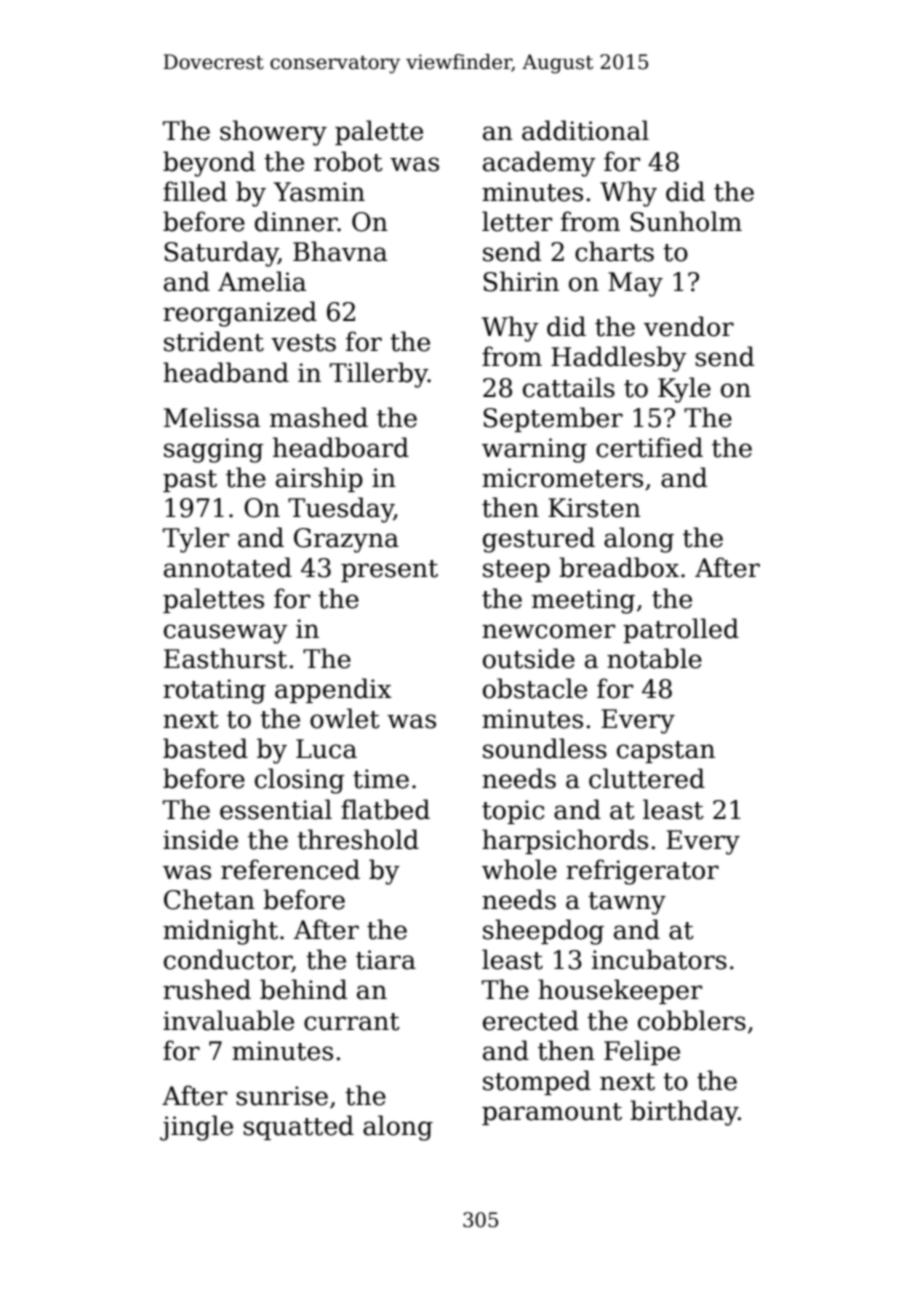 This image has height=1311, width=924. I want to click on Kyle, so click(684, 390).
